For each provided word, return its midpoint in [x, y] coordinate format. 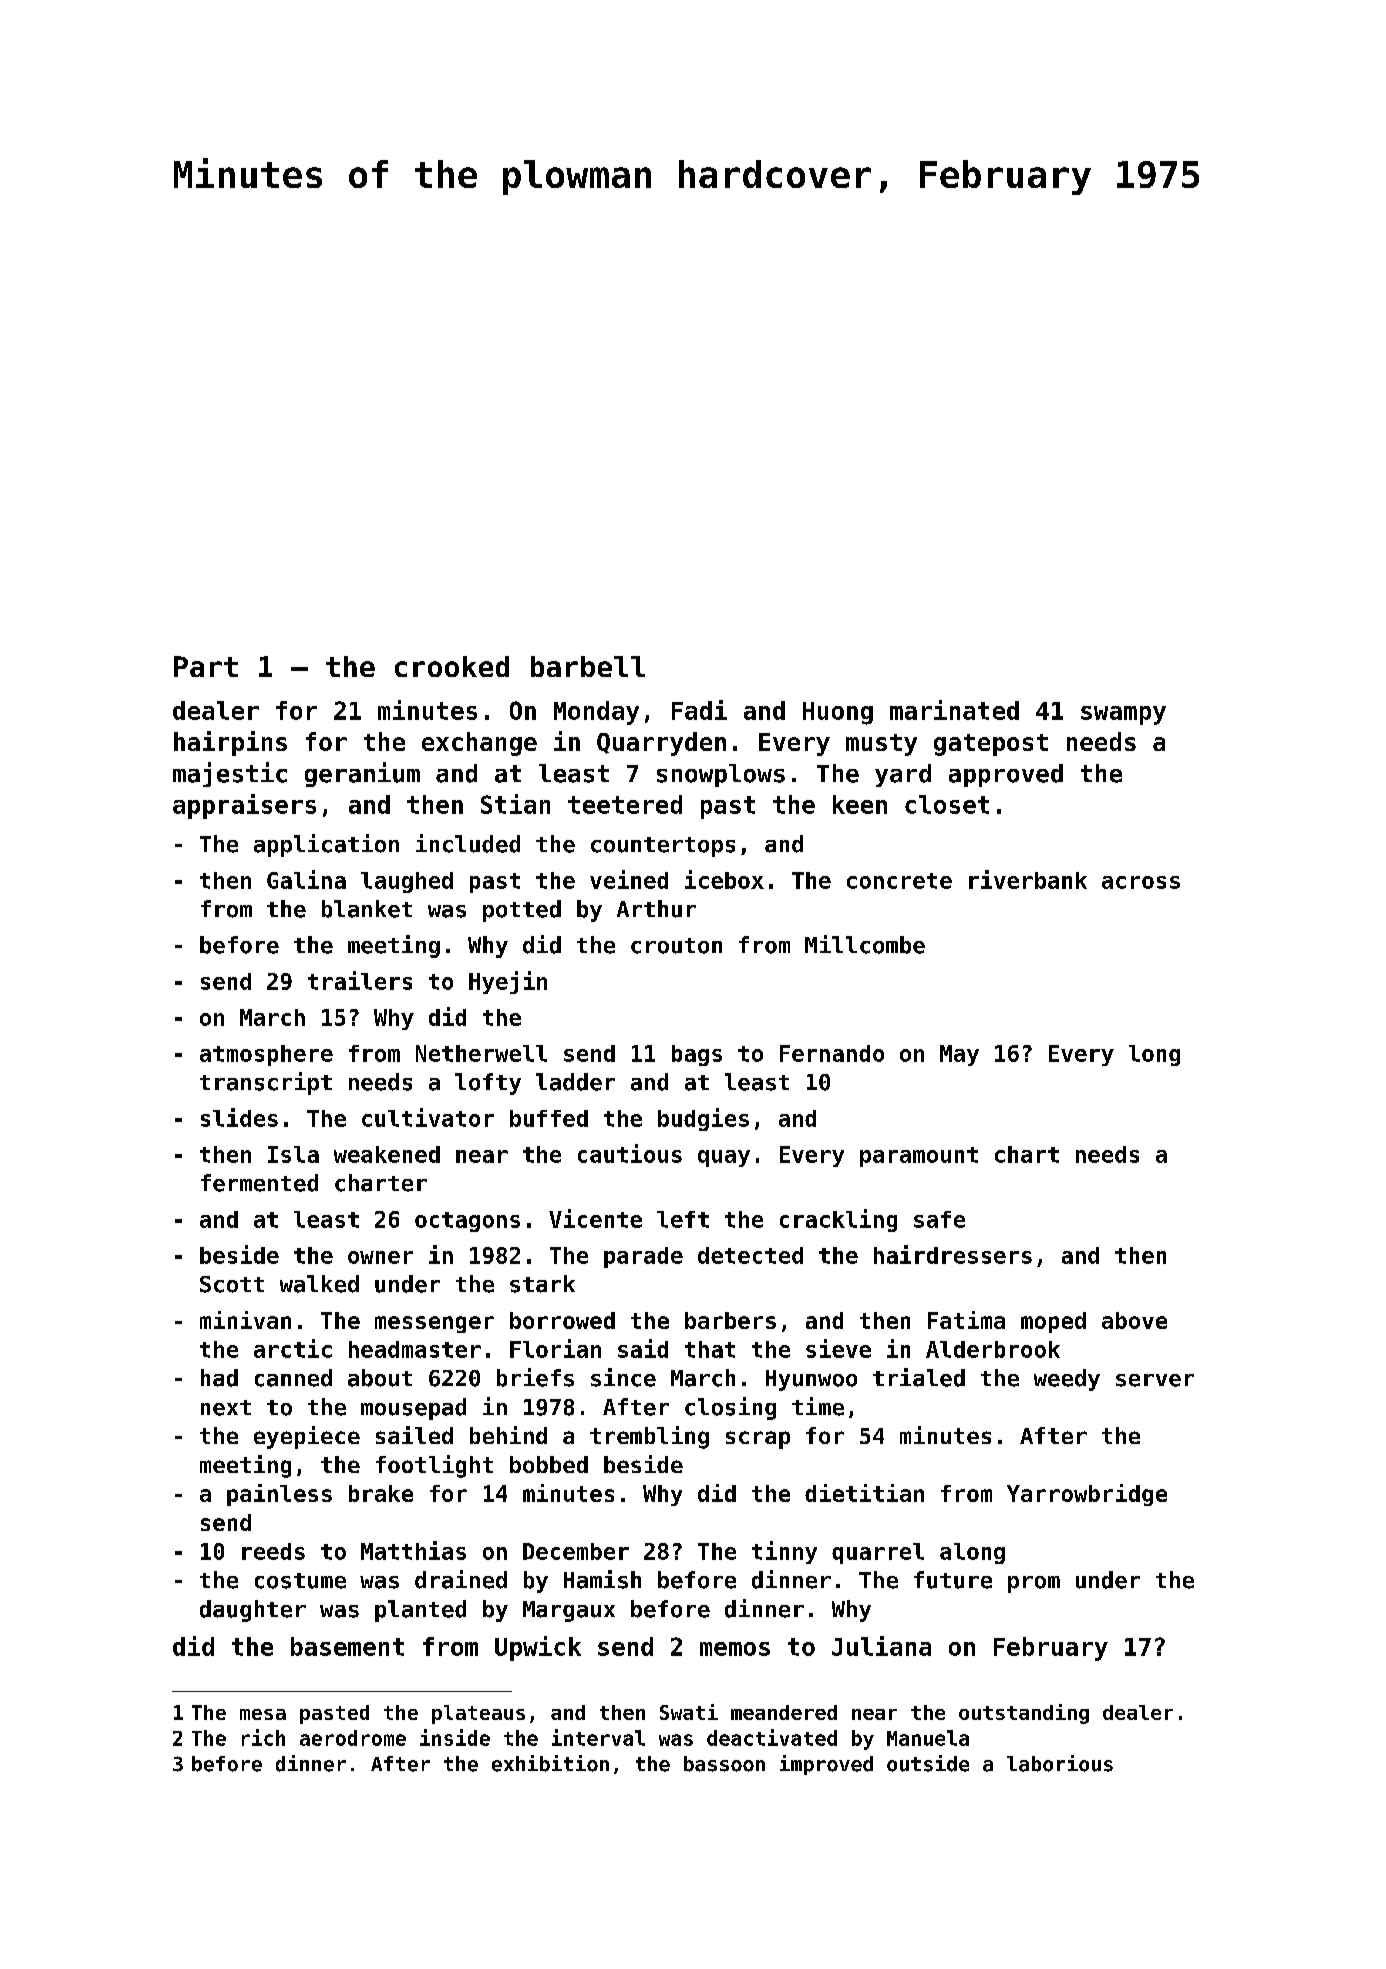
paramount [919, 1157]
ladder [575, 1082]
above [1134, 1320]
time [818, 1406]
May [959, 1055]
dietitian [864, 1493]
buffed [549, 1118]
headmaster [415, 1349]
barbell [588, 666]
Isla [293, 1154]
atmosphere [266, 1055]
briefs [535, 1377]
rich [263, 1737]
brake [381, 1493]
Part [206, 666]
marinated [954, 710]
